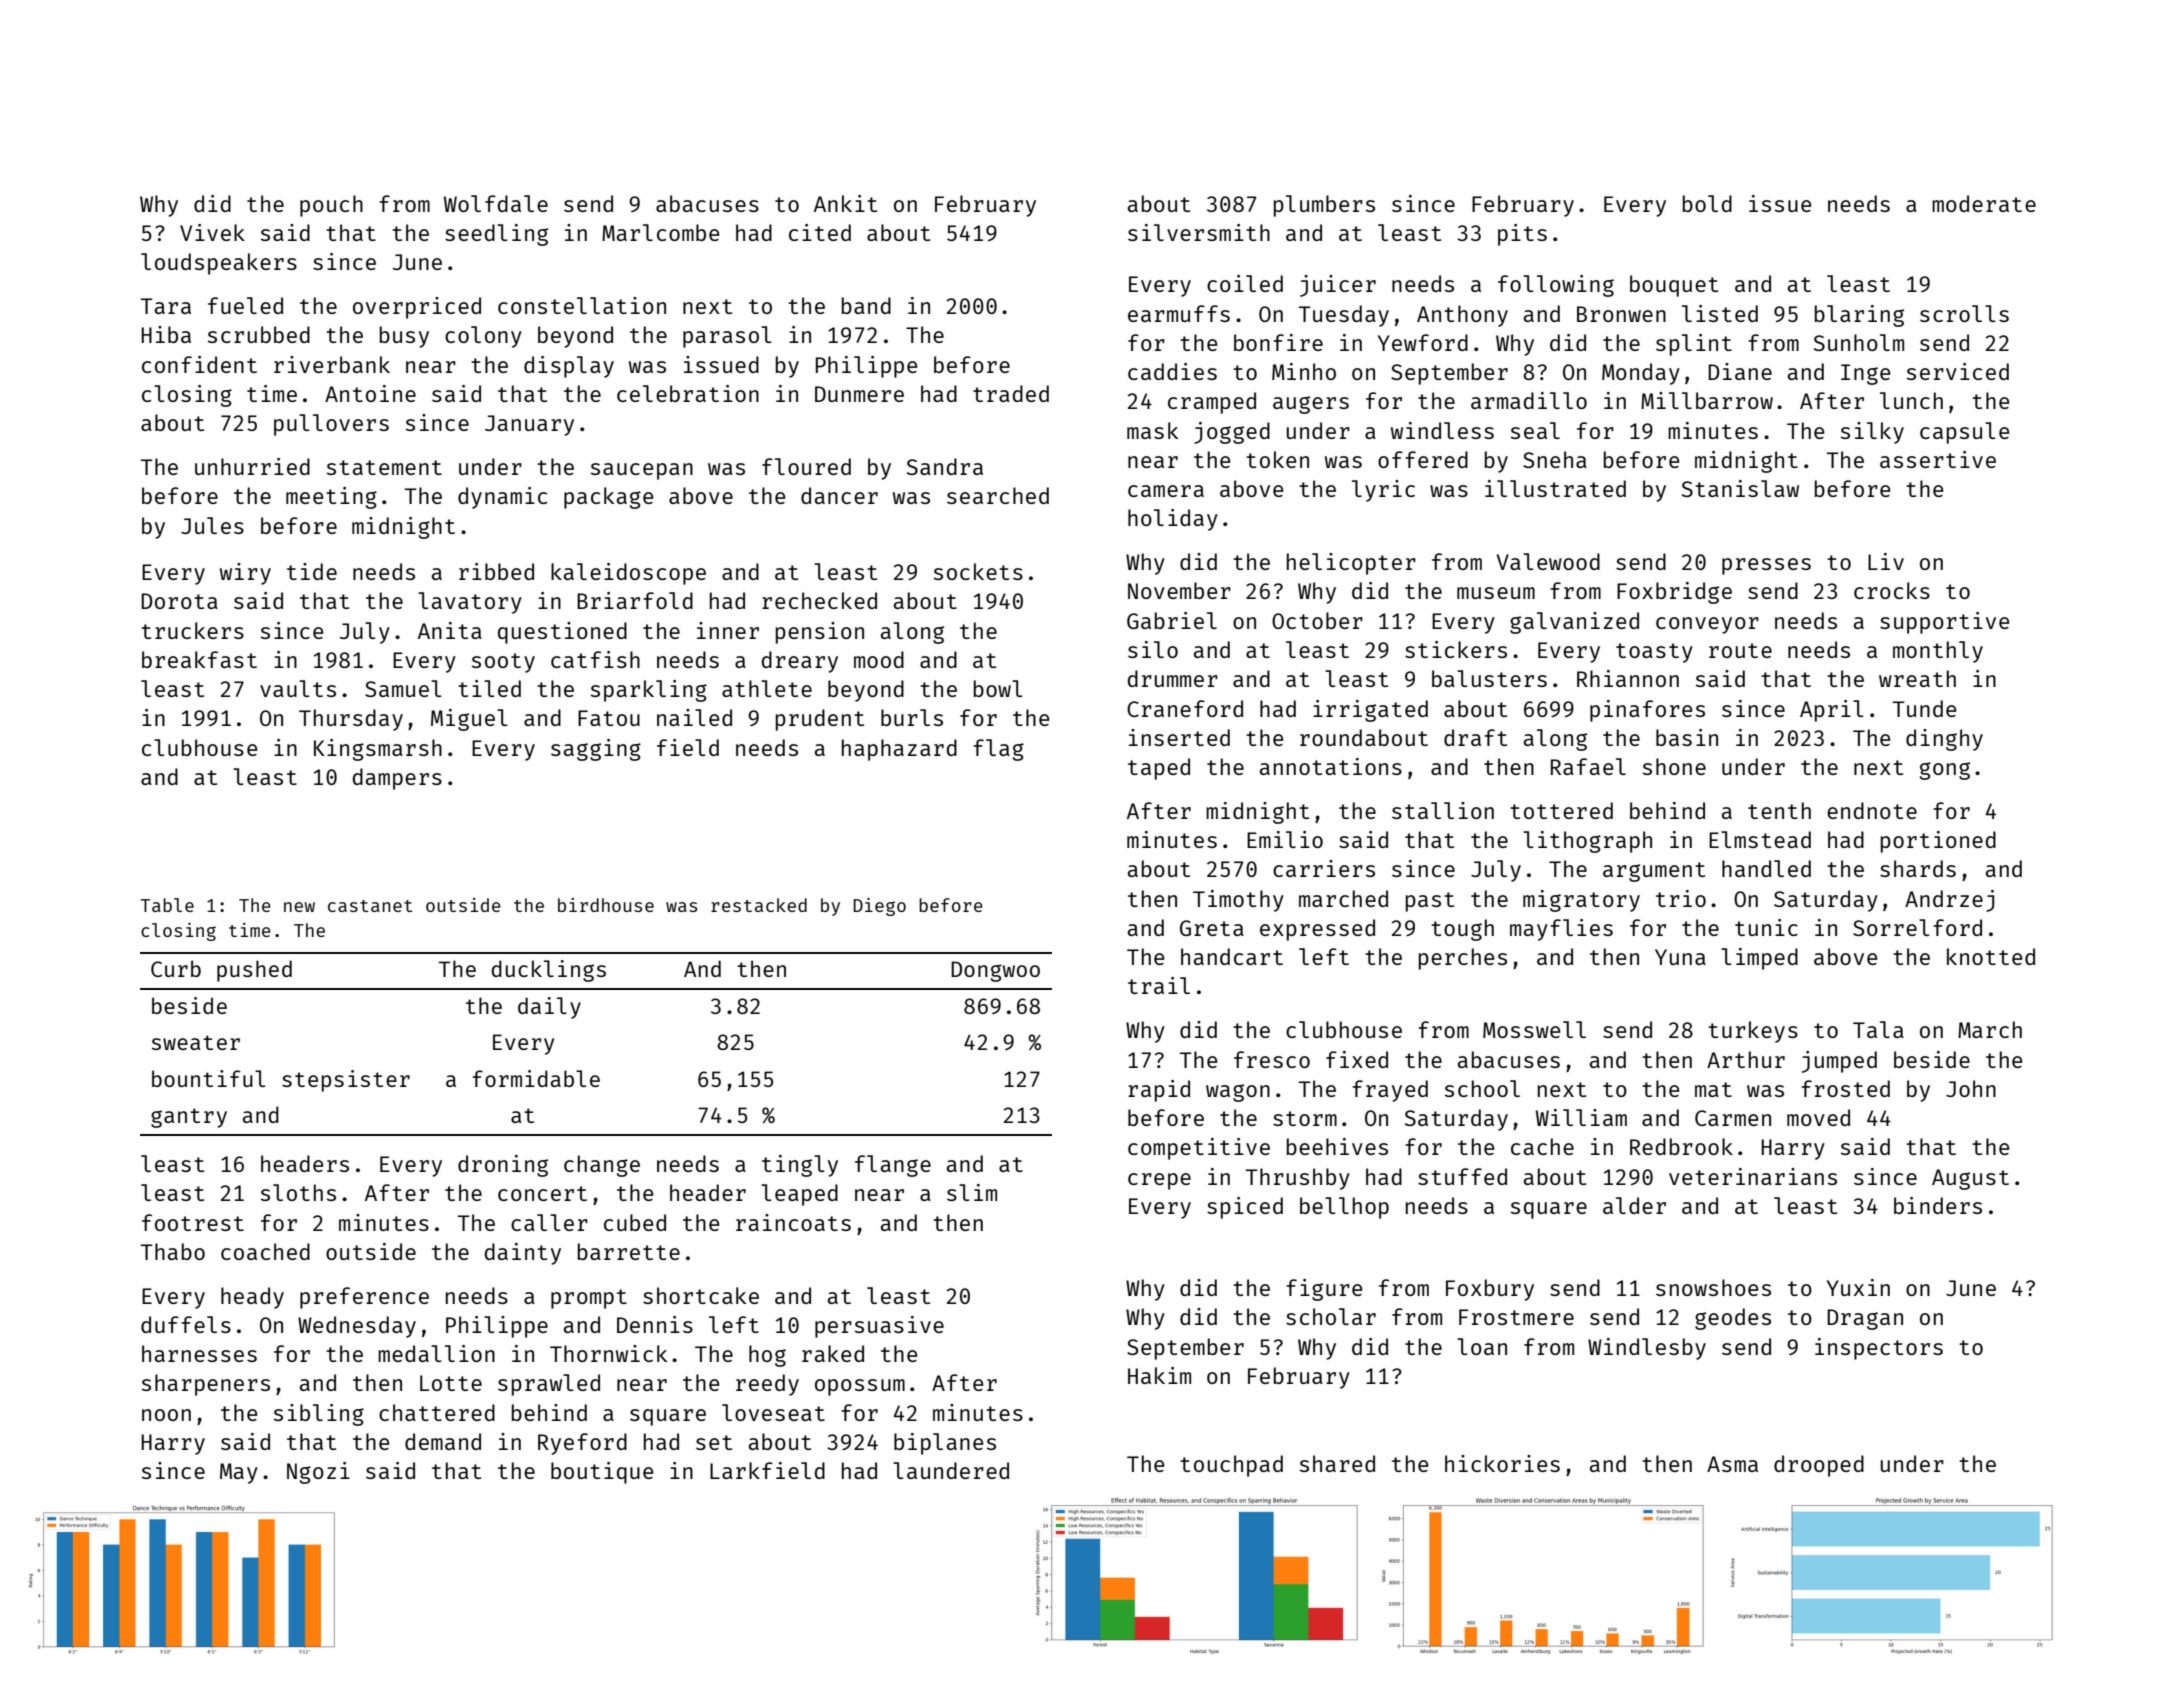  What do you see at coordinates (167, 905) in the document?
I see `Table` at bounding box center [167, 905].
